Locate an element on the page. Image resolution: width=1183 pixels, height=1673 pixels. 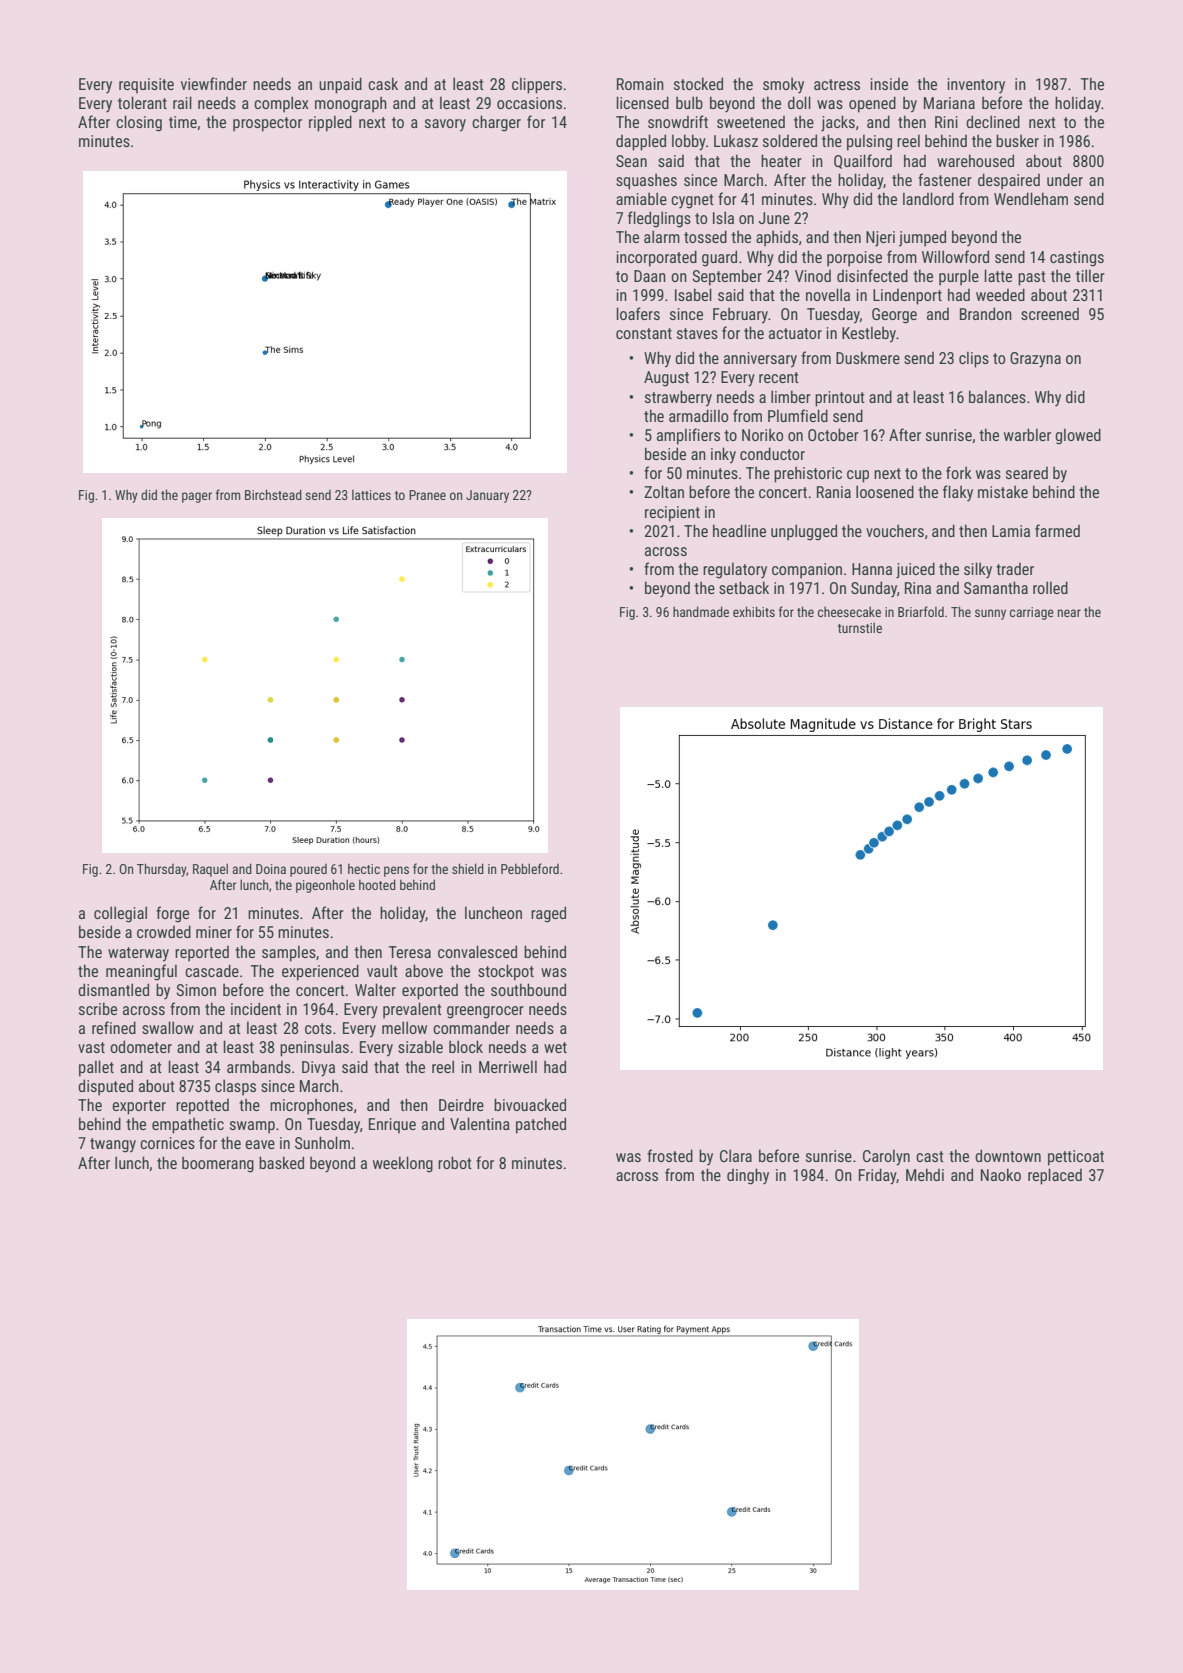
rippled is located at coordinates (330, 123).
